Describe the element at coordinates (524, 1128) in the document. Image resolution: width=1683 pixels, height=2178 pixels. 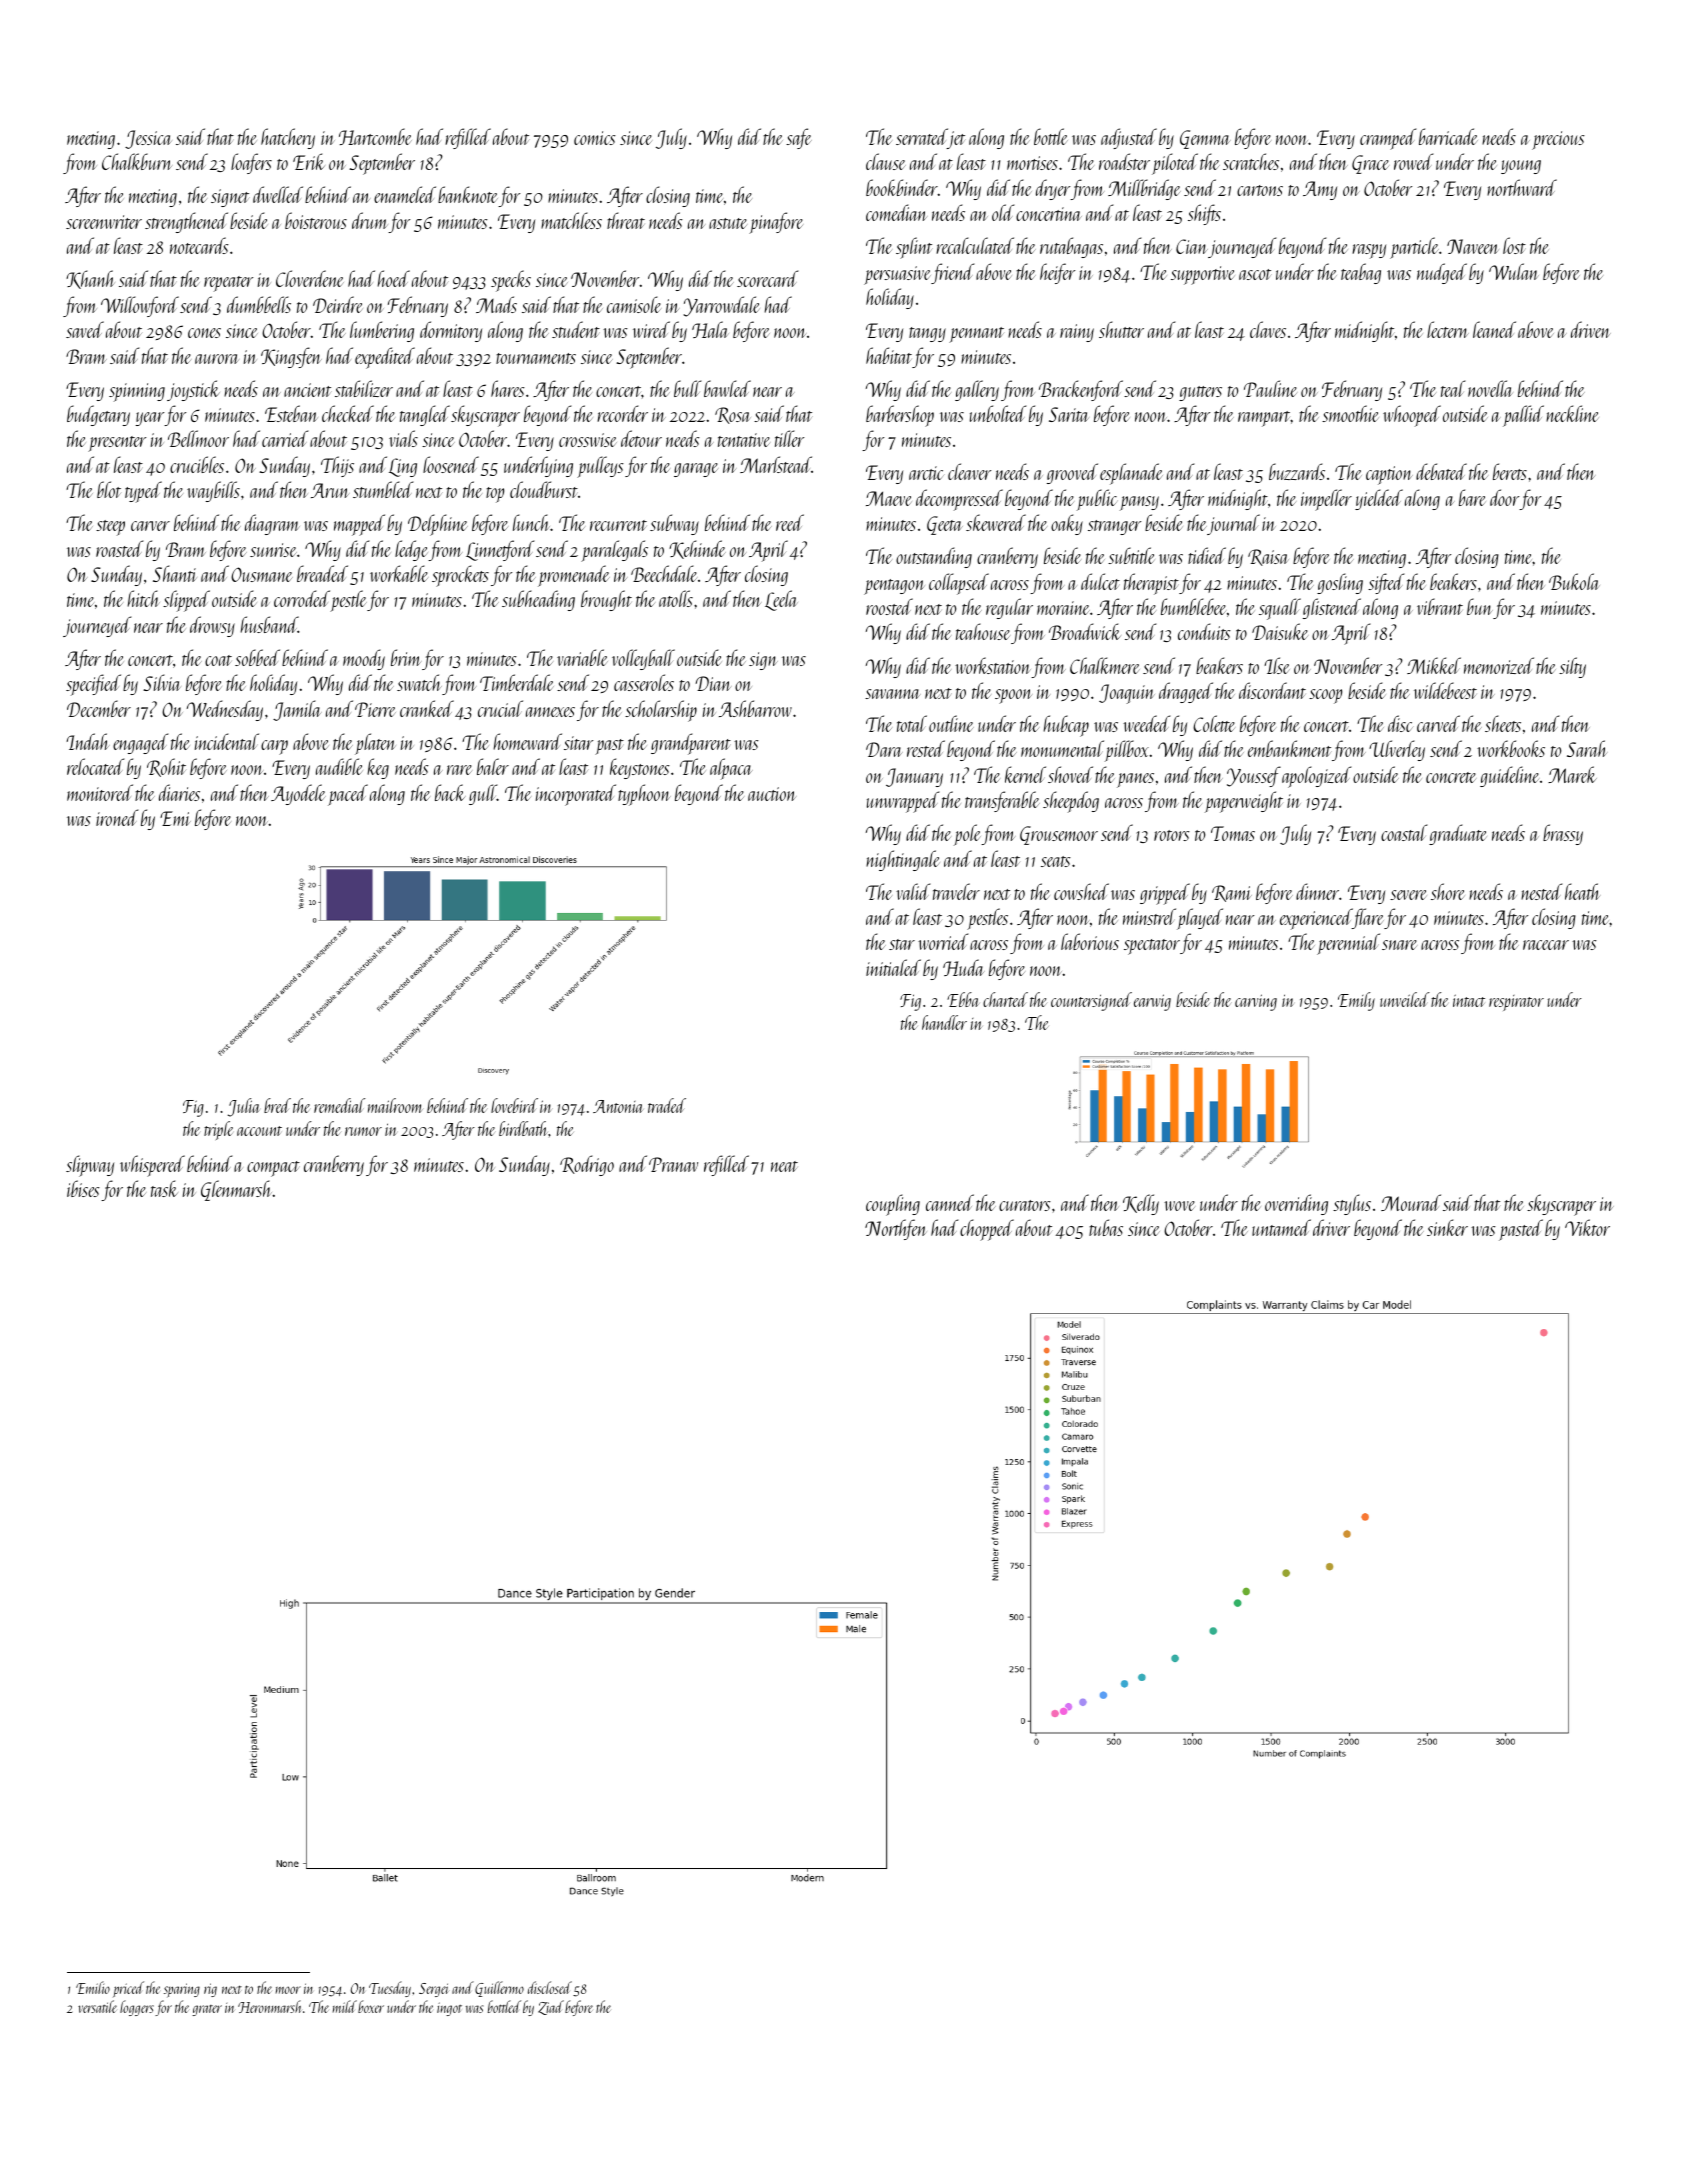
I see `birdbath` at that location.
